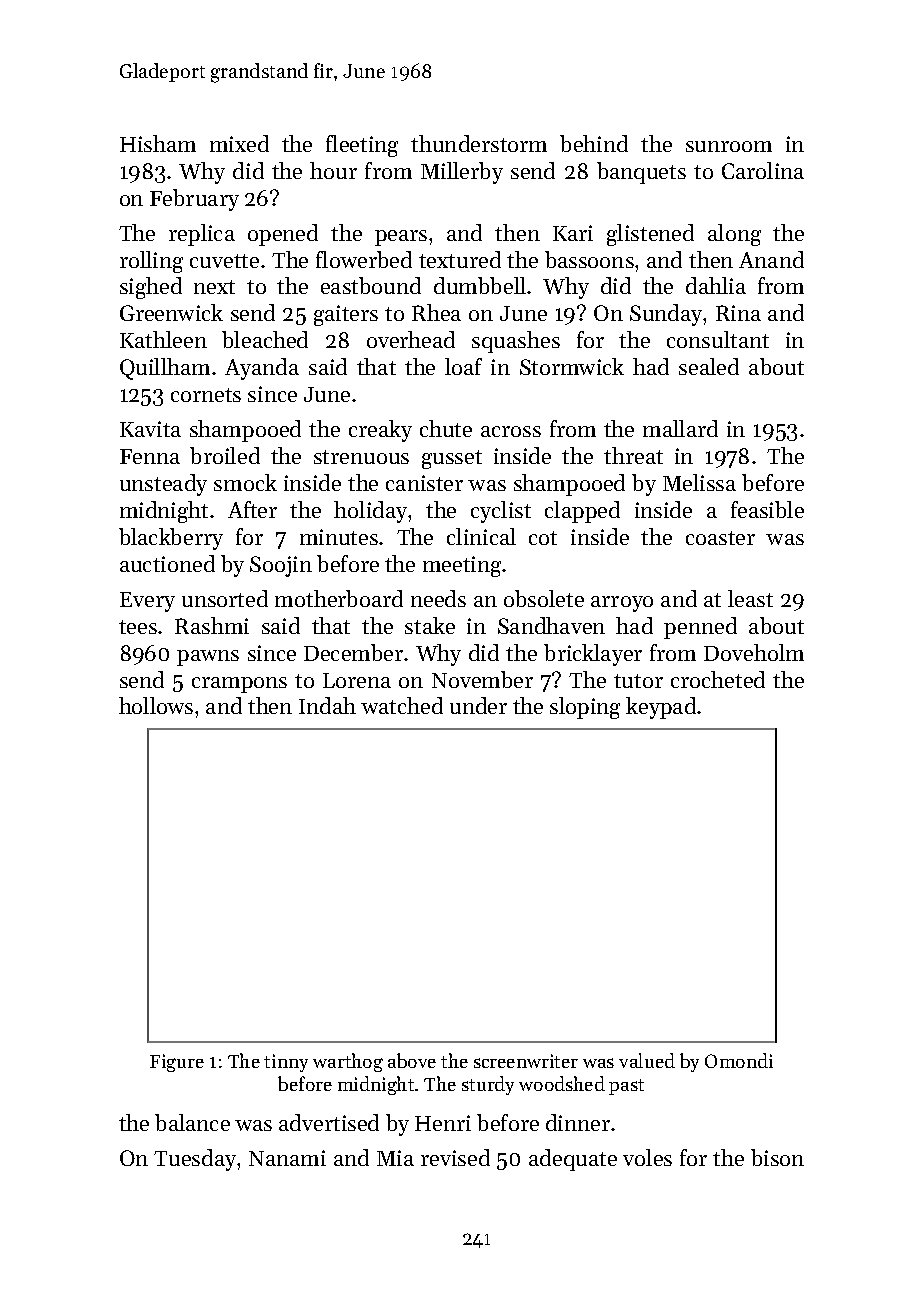 This image has width=924, height=1314. What do you see at coordinates (754, 652) in the image?
I see `Doveholm` at bounding box center [754, 652].
